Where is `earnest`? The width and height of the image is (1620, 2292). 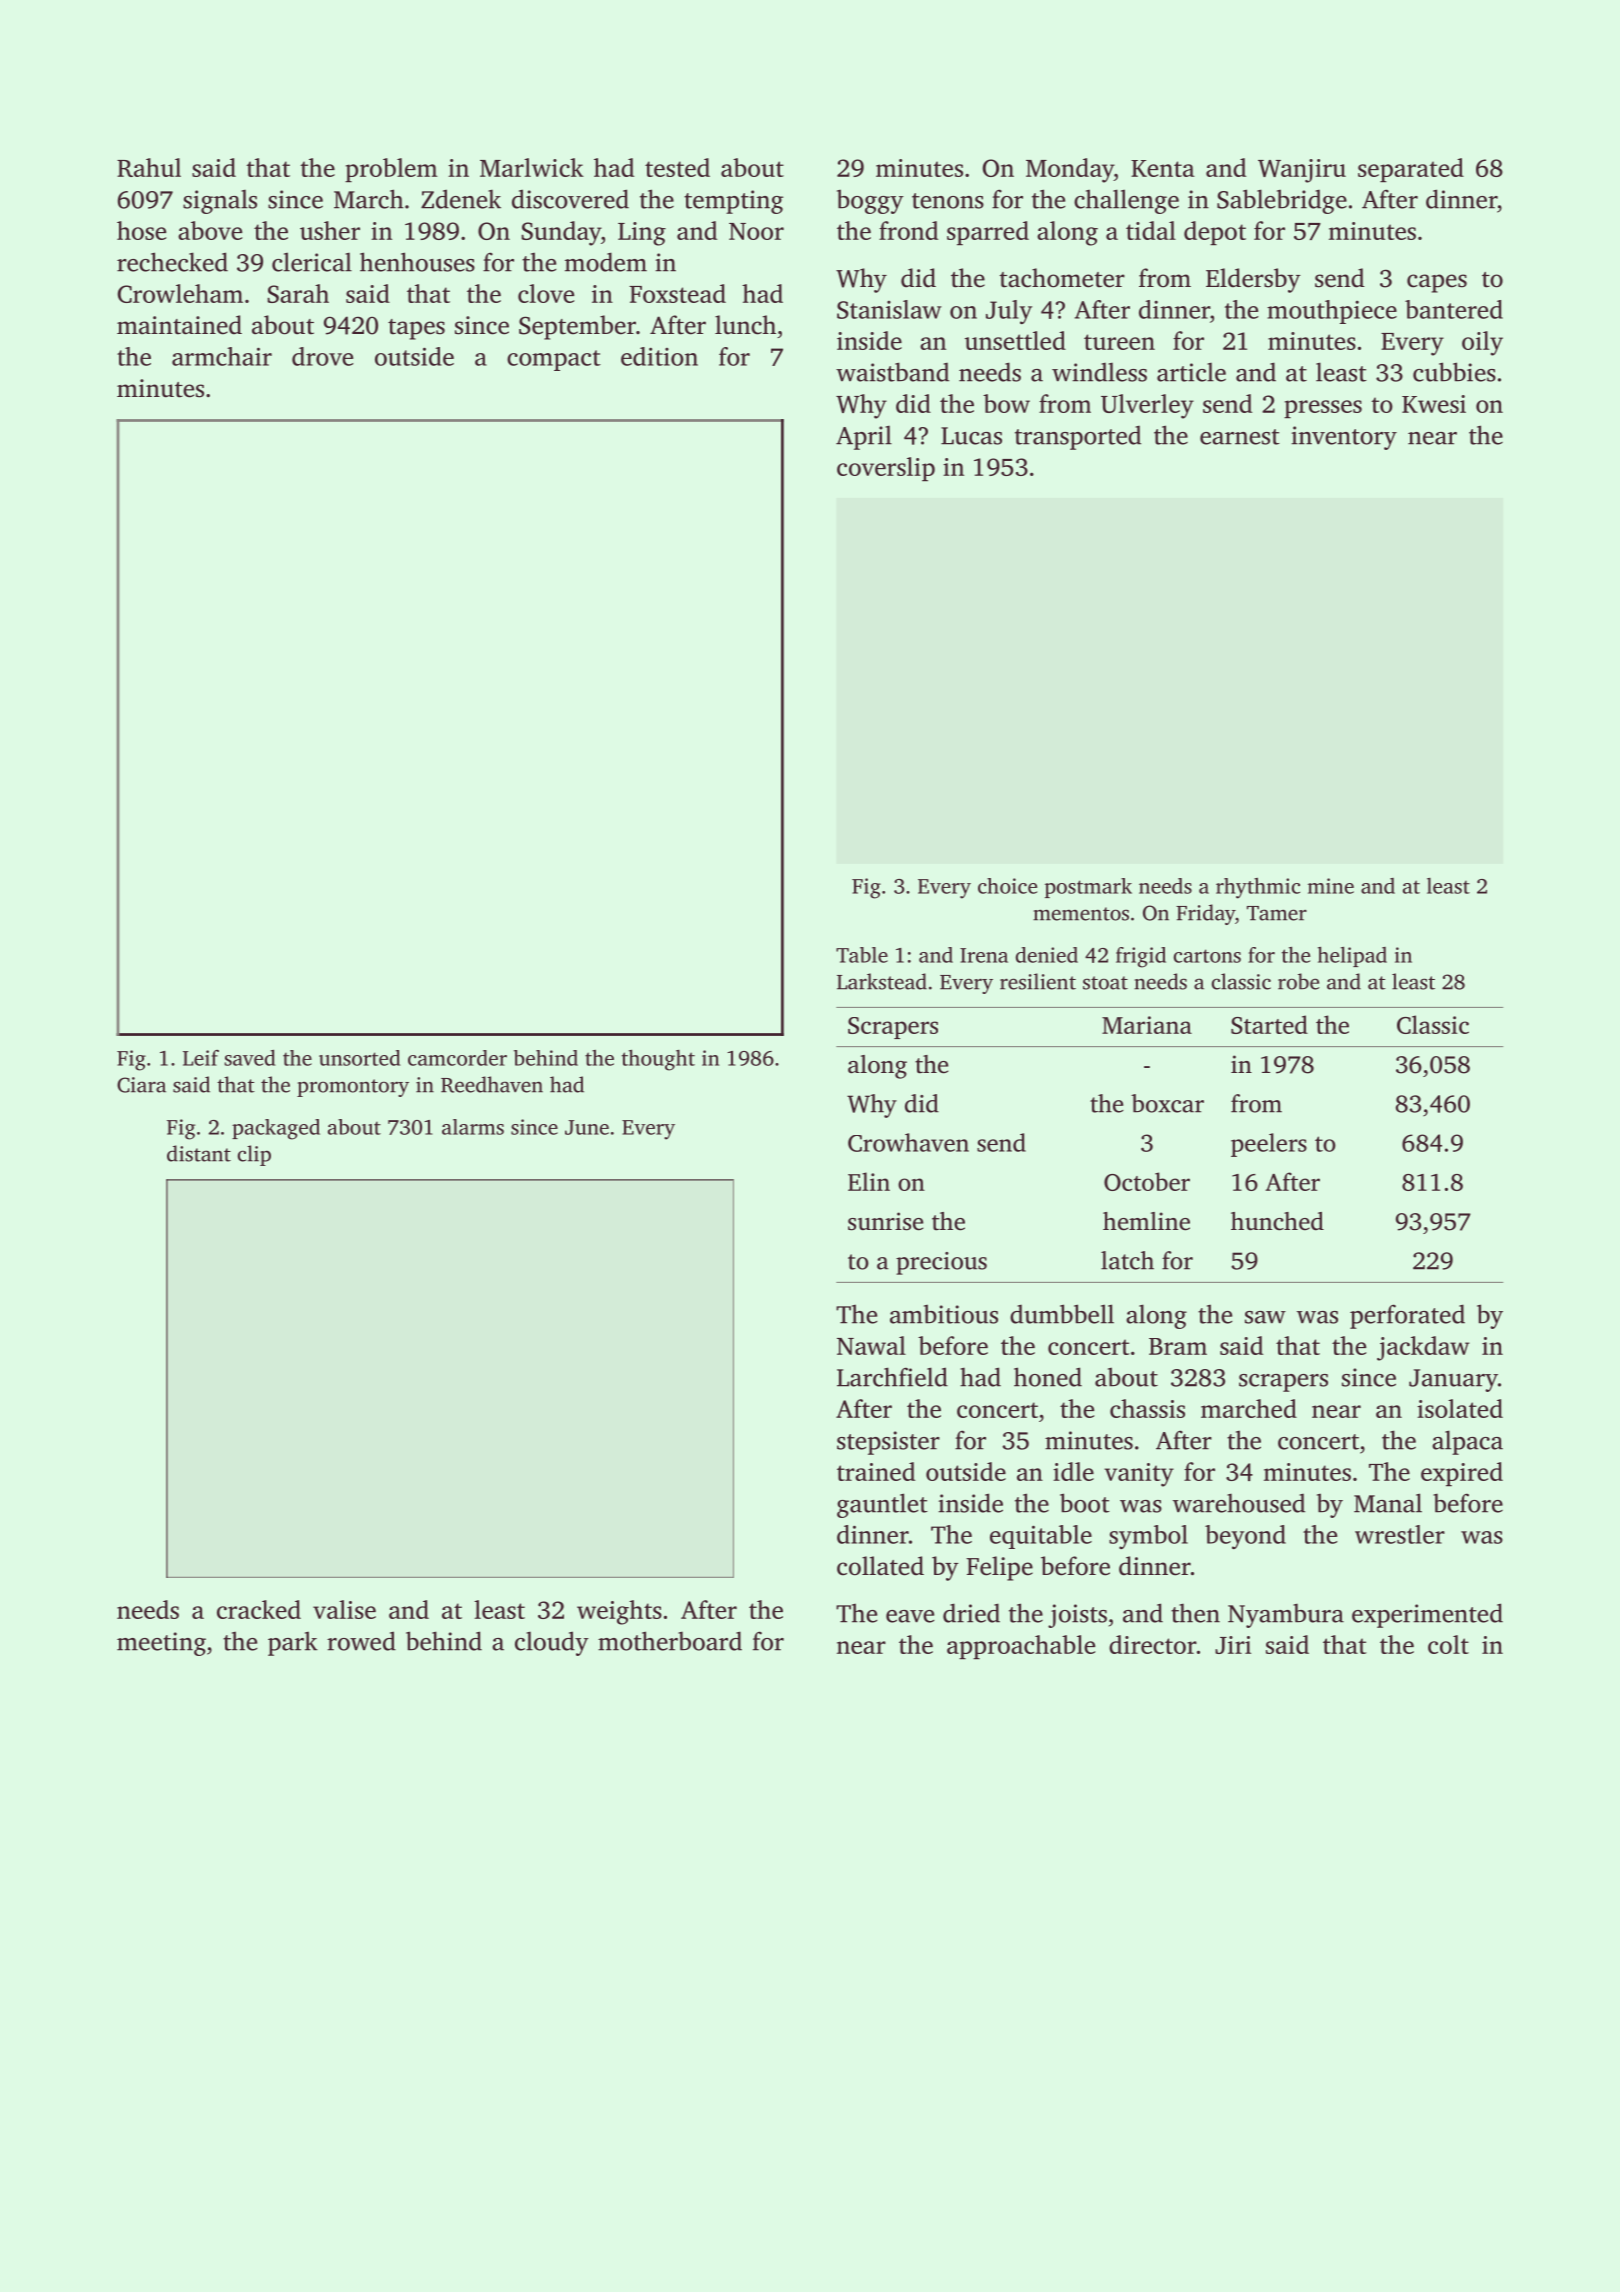 earnest is located at coordinates (1240, 437).
